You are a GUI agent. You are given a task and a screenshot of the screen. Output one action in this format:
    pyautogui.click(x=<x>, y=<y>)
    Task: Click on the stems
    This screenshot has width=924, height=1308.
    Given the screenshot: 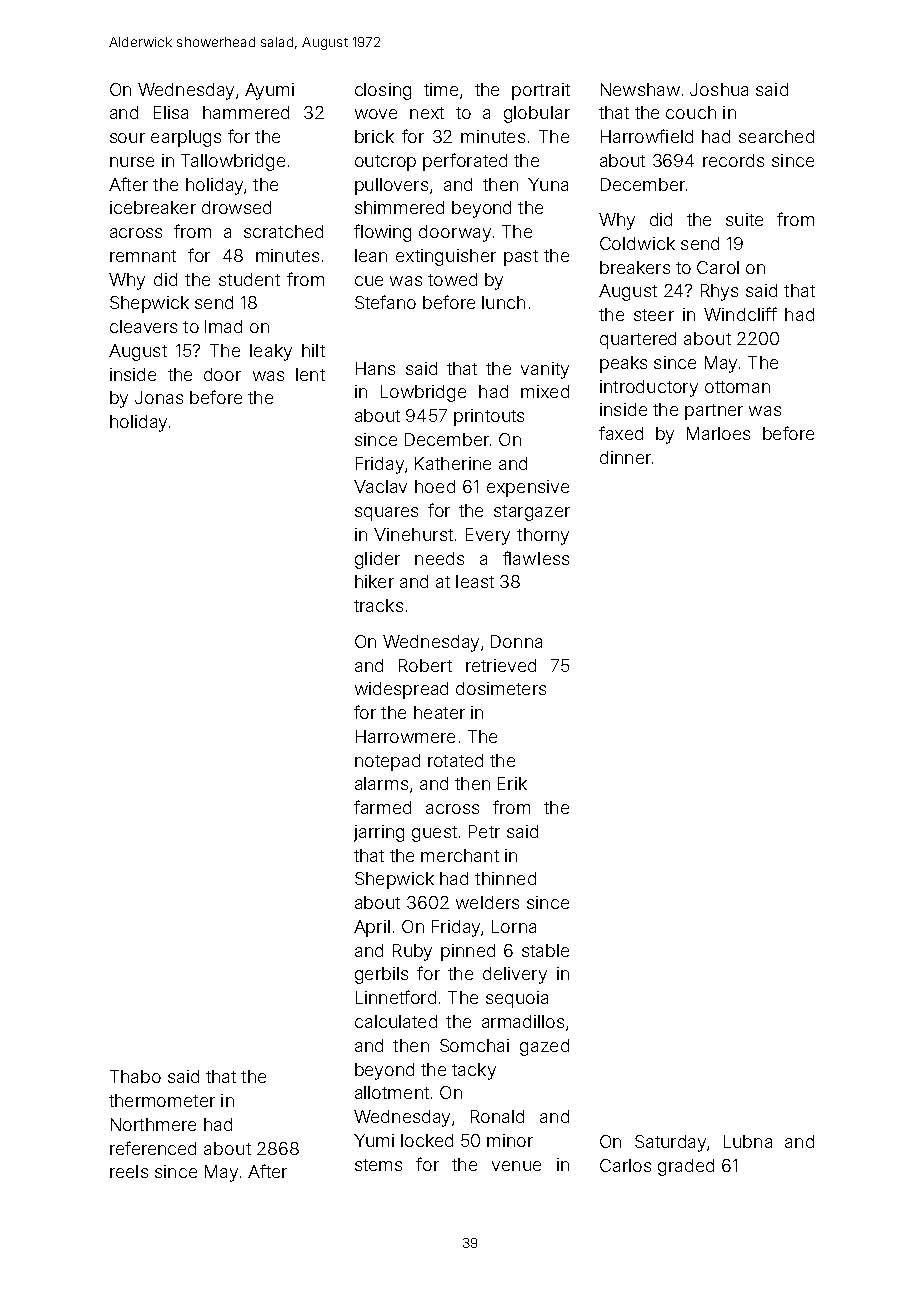 What is the action you would take?
    pyautogui.click(x=378, y=1165)
